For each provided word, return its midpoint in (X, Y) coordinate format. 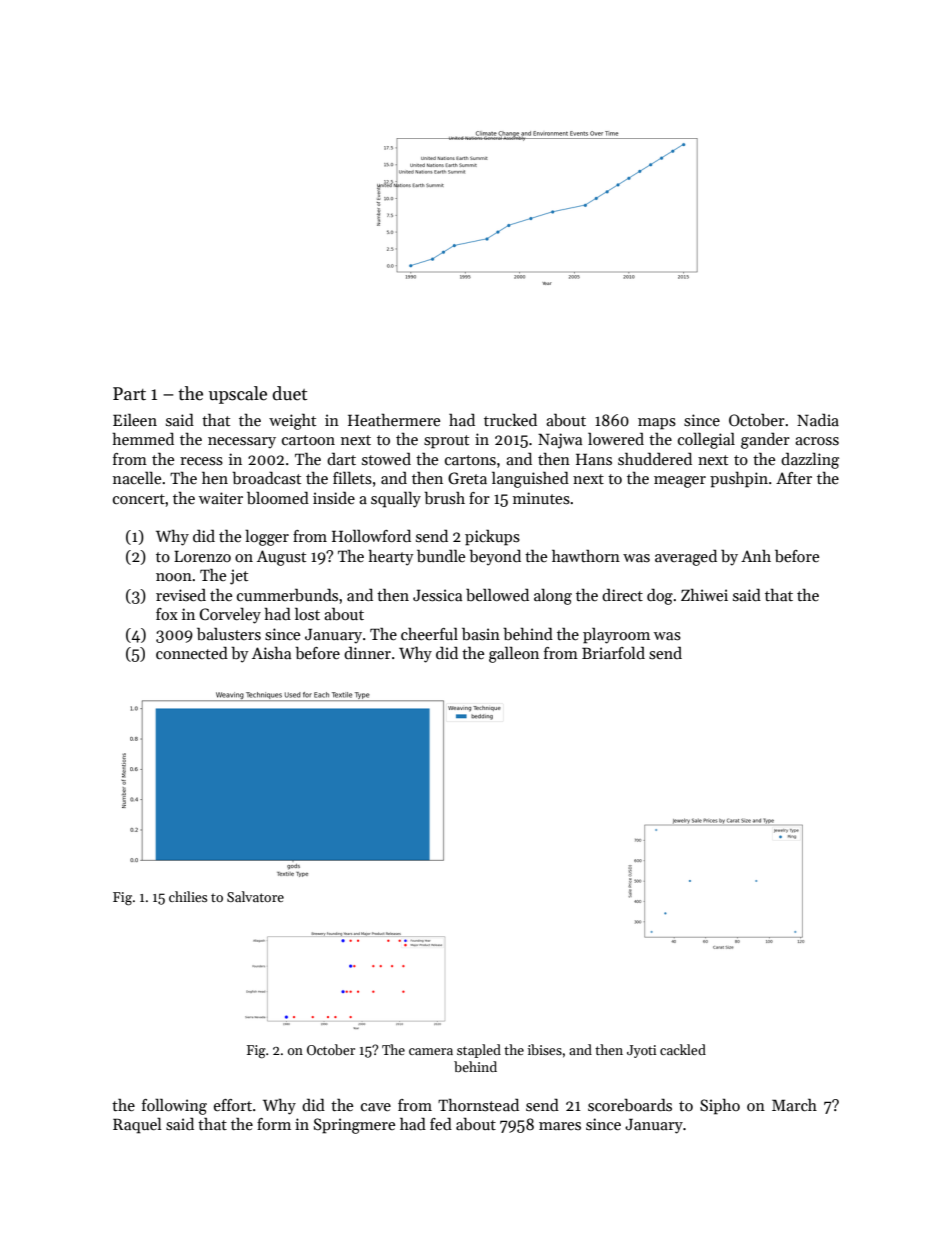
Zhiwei (704, 595)
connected (192, 653)
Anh (756, 555)
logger (267, 538)
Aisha (271, 653)
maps (657, 424)
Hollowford (371, 535)
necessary (242, 443)
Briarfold (613, 653)
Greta (467, 478)
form (274, 1124)
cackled (683, 1049)
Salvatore (255, 896)
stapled (479, 1051)
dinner (367, 653)
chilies (188, 896)
